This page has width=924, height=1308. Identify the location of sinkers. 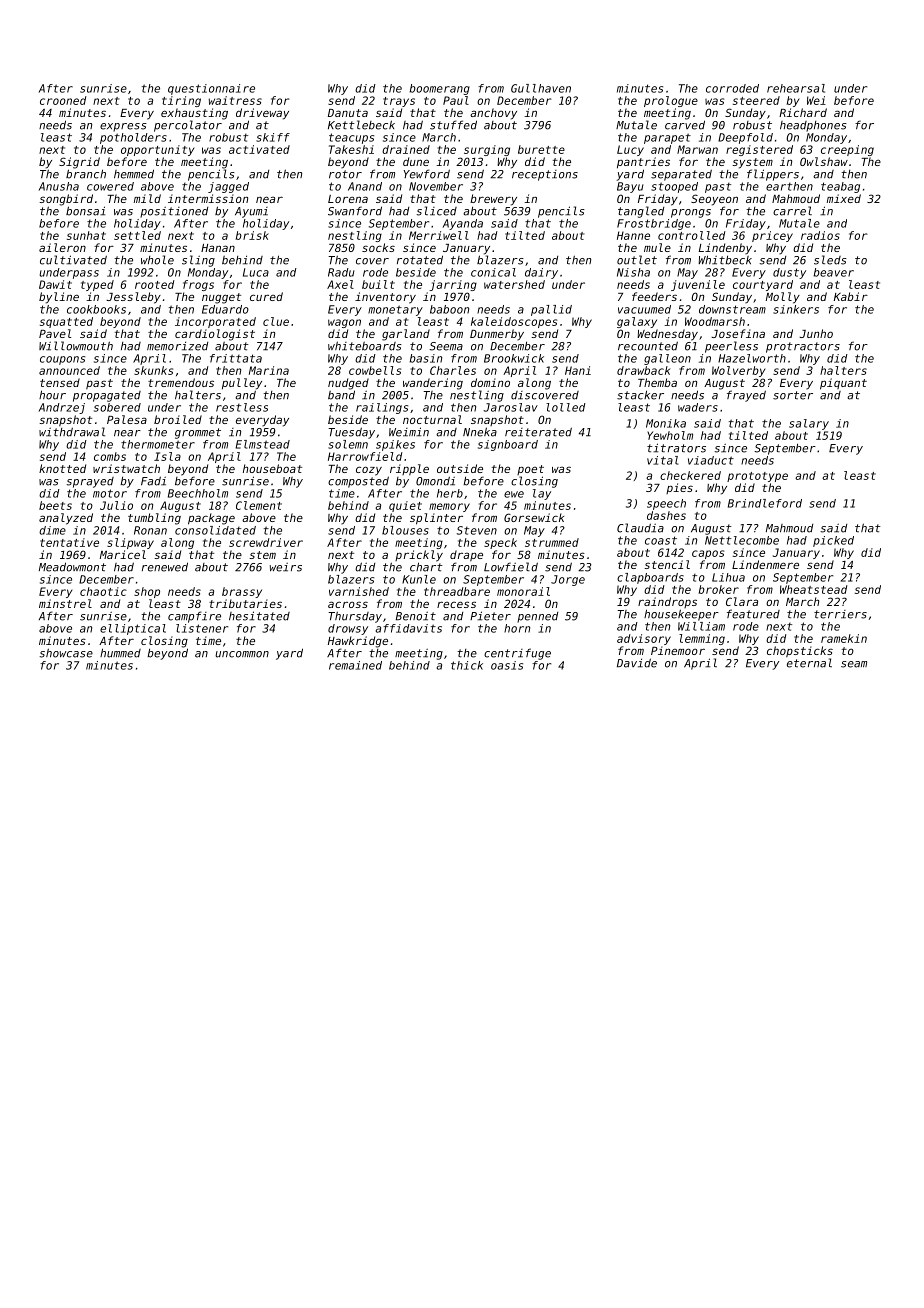
(796, 309).
